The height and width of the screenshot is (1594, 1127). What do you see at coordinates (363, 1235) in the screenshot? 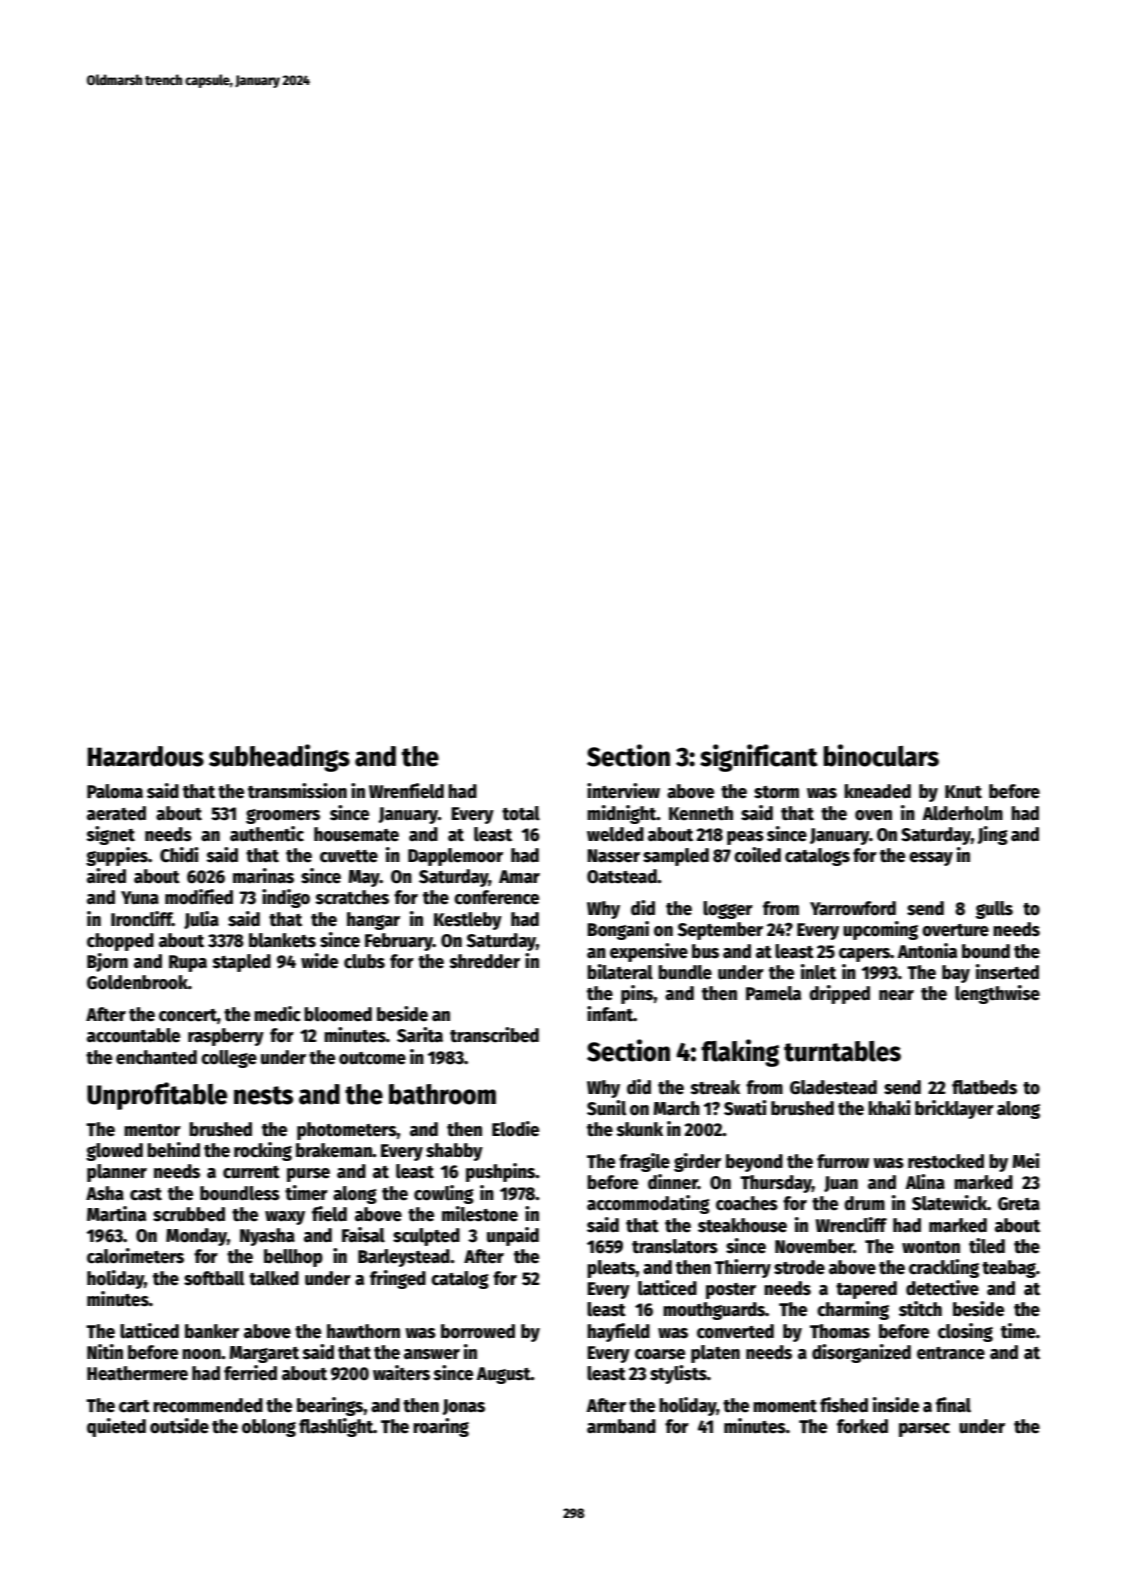
I see `Faisal` at bounding box center [363, 1235].
